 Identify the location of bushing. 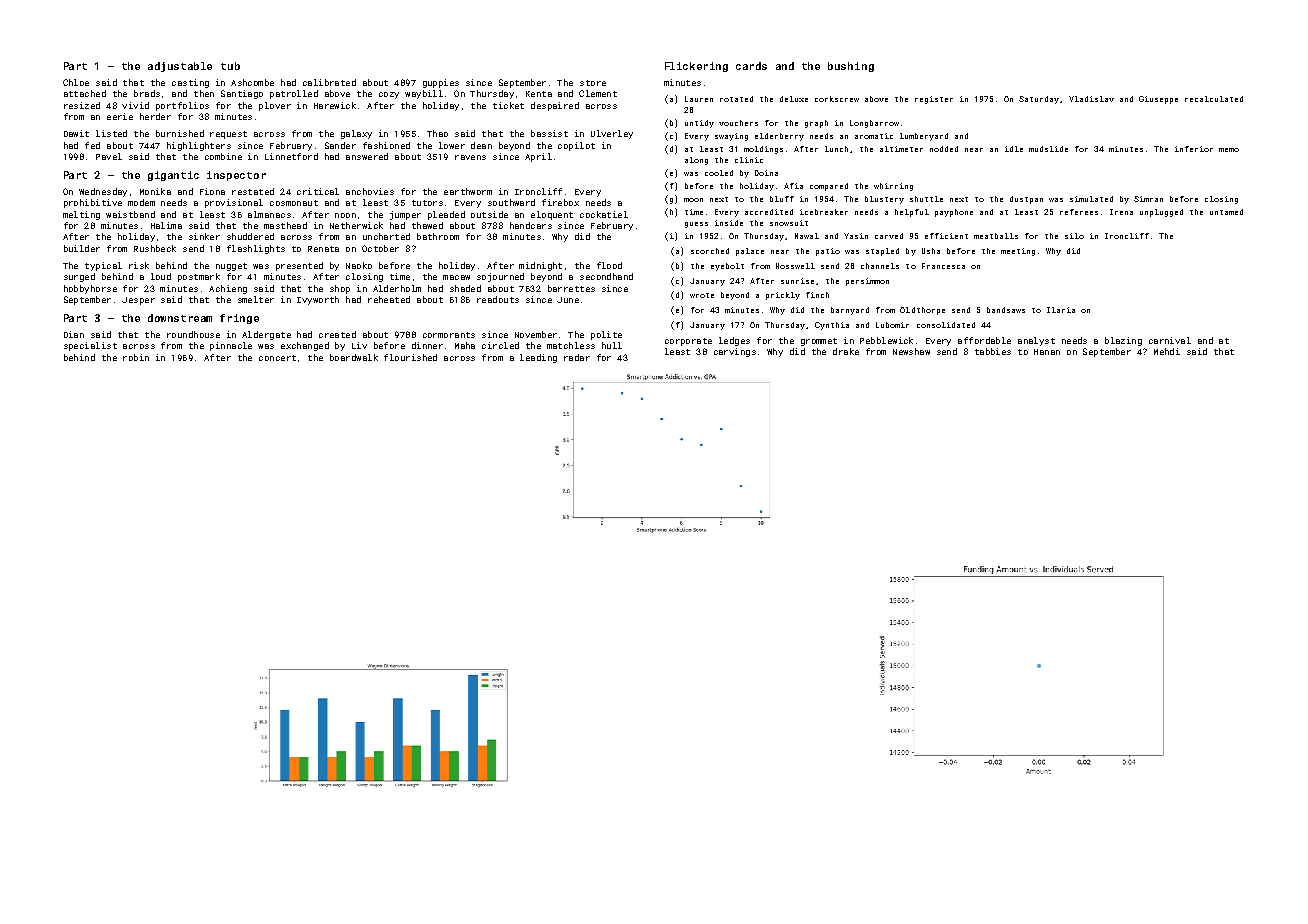
(851, 67).
